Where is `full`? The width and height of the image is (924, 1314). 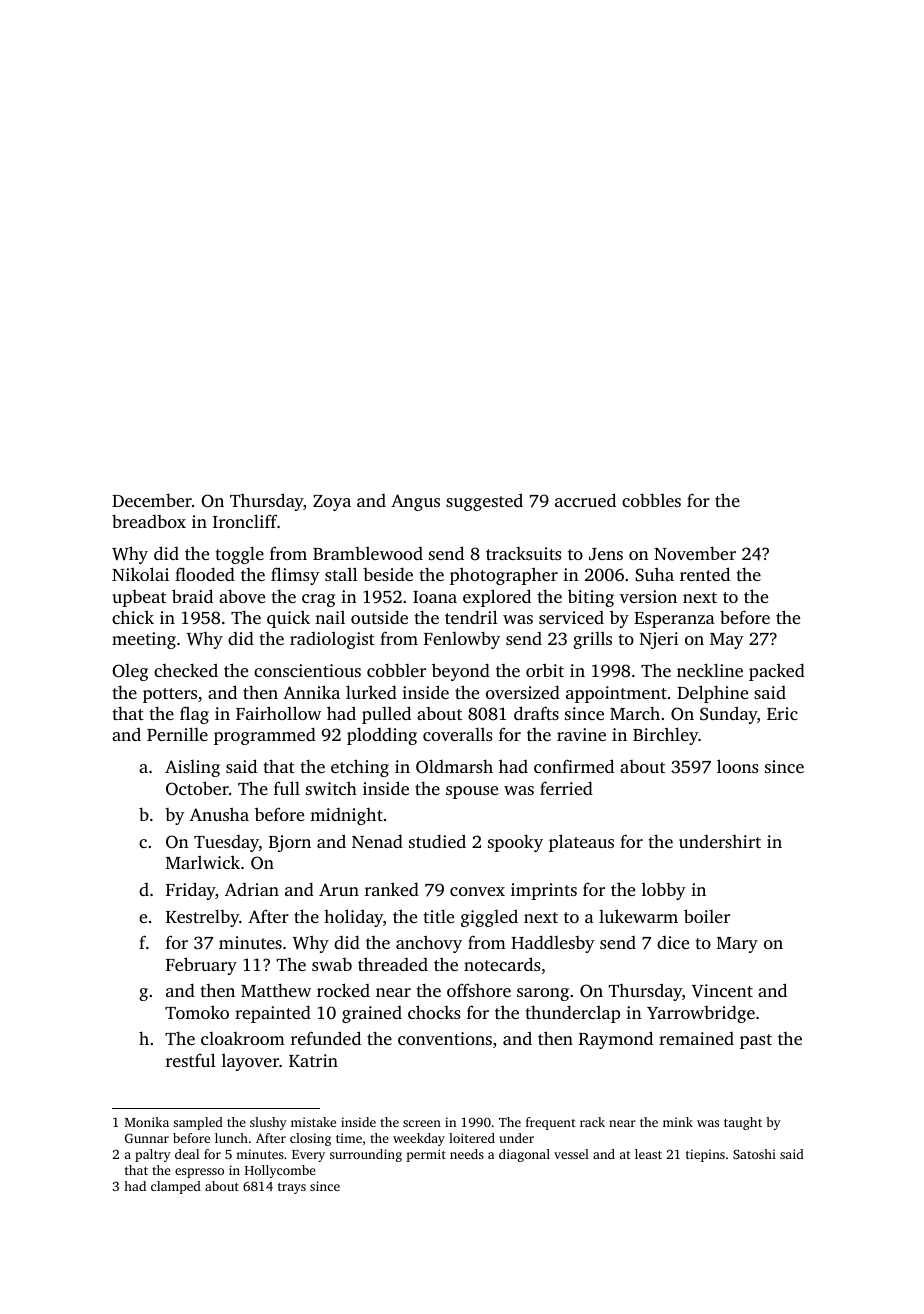 full is located at coordinates (287, 788).
